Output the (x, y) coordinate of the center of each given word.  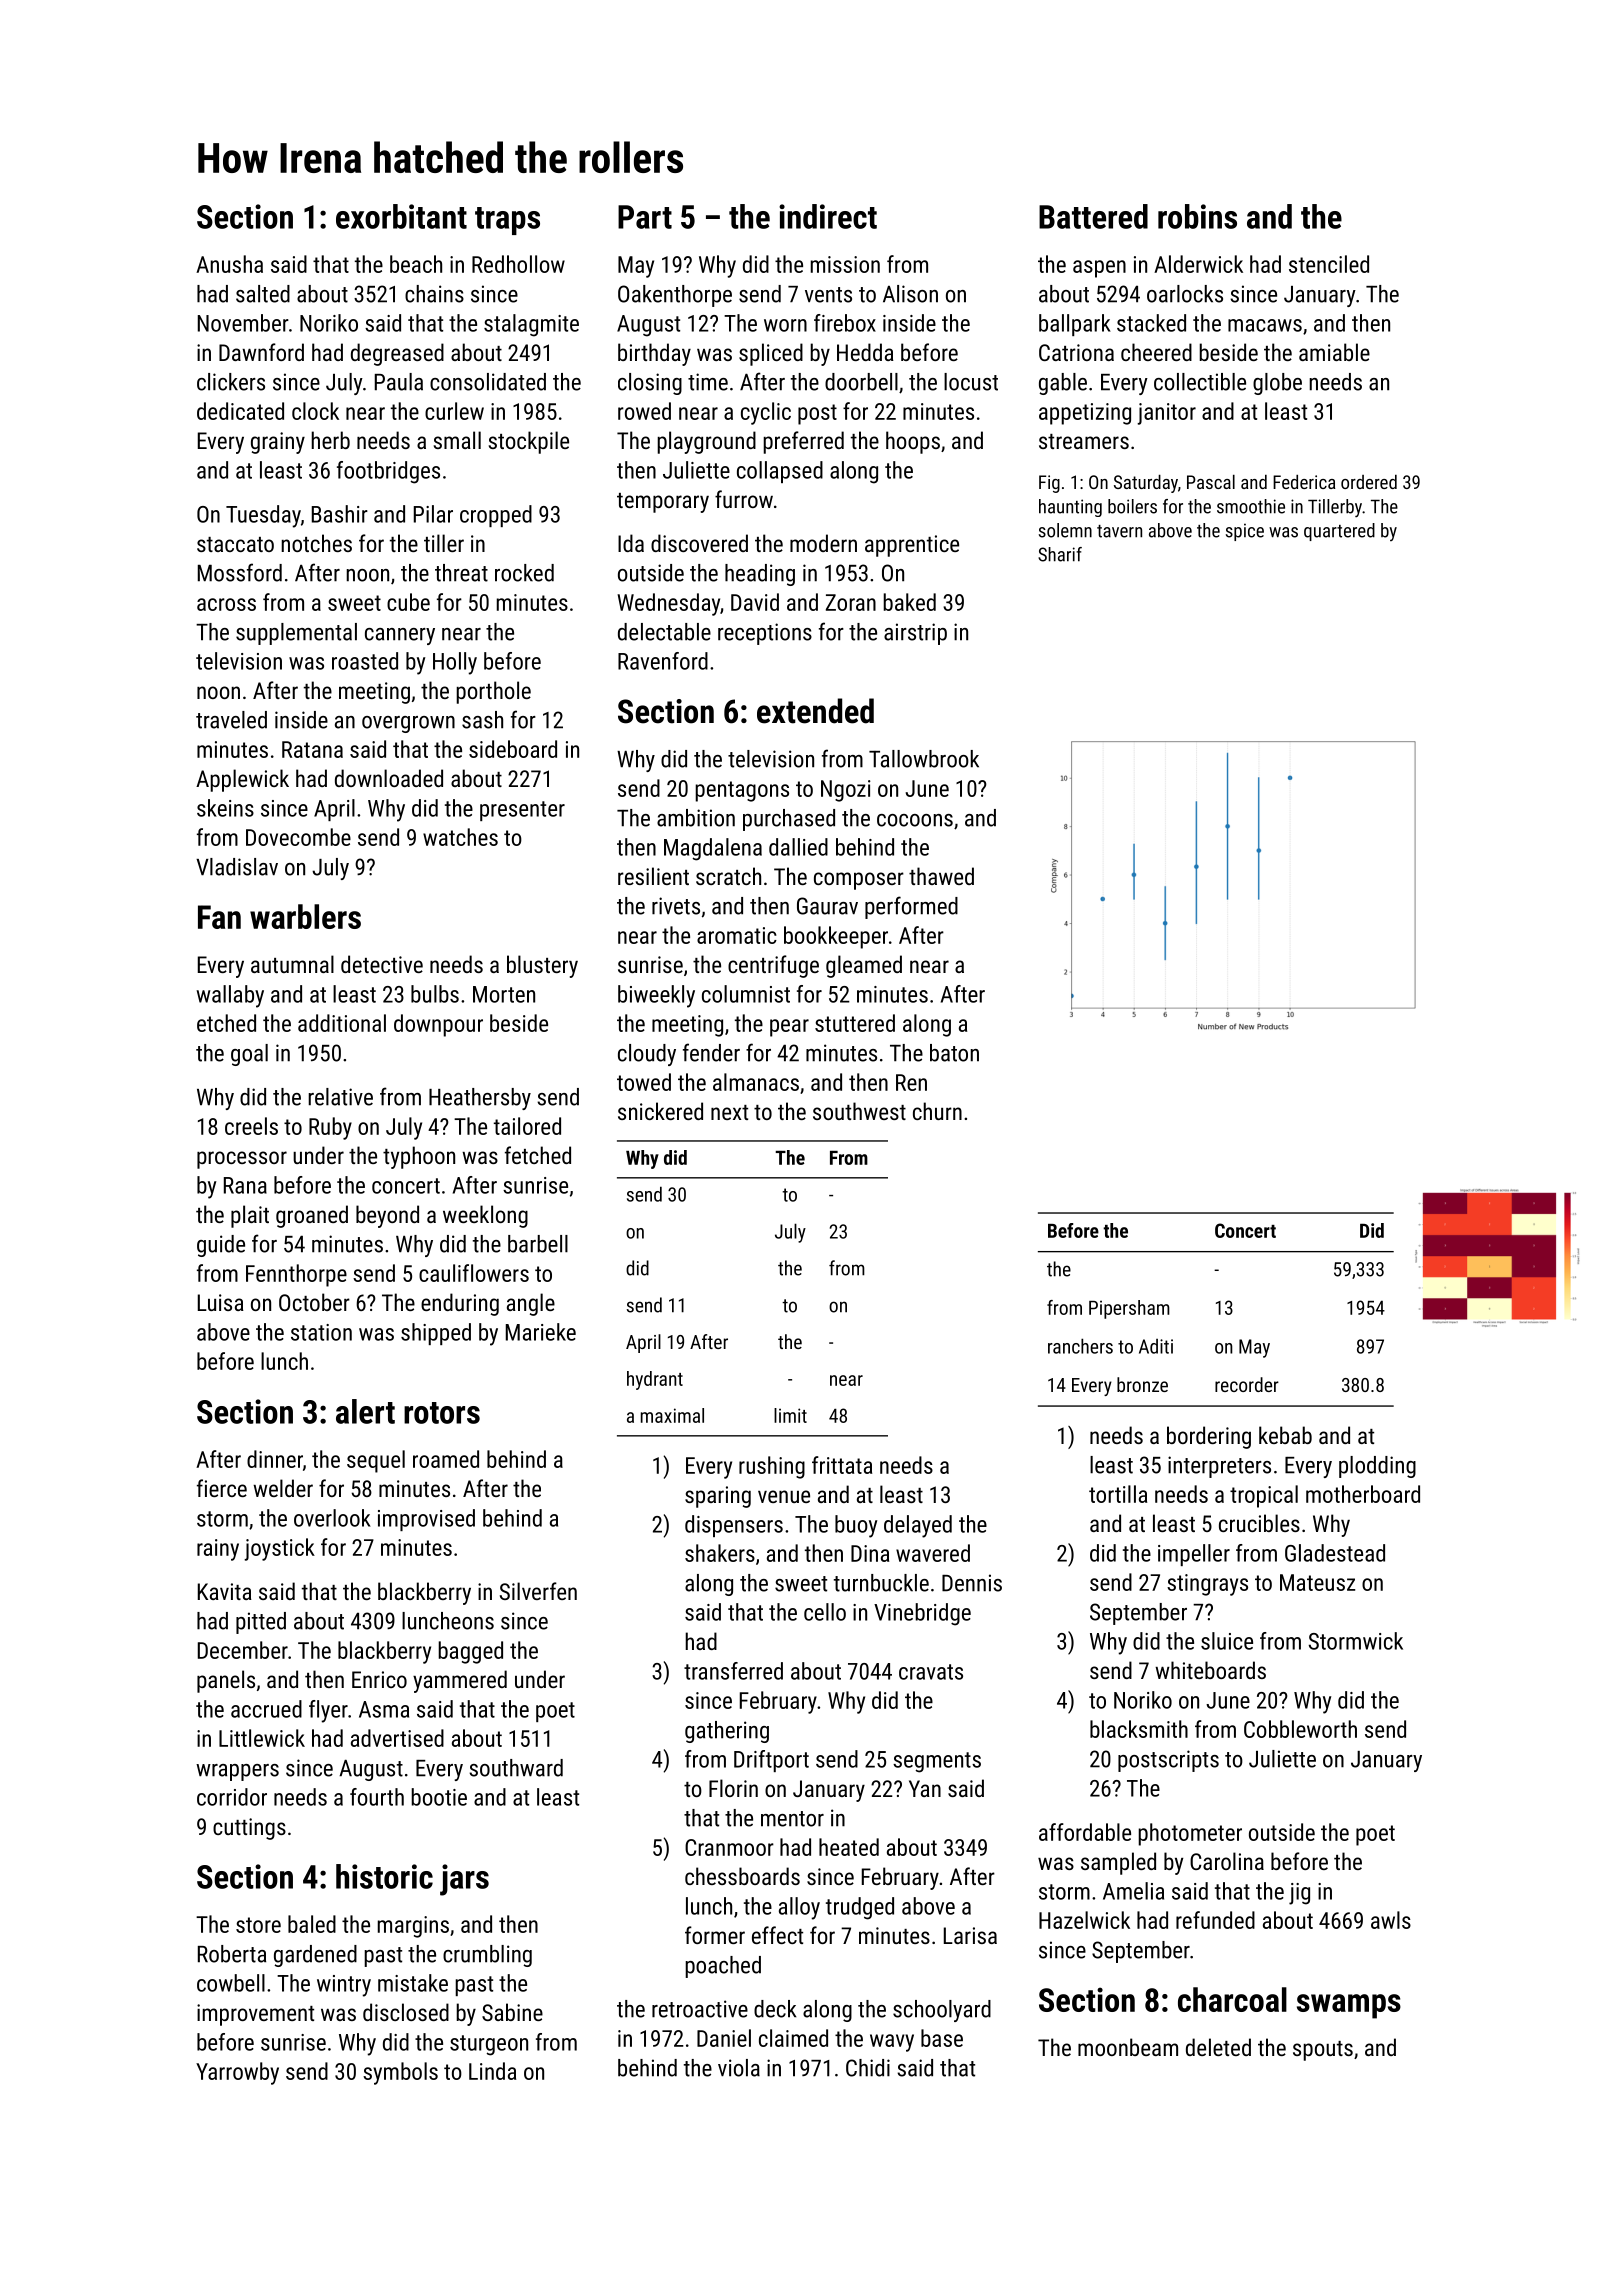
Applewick (242, 780)
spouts (1323, 2051)
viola (739, 2068)
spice (1245, 532)
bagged (470, 1652)
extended (815, 711)
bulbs (435, 994)
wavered (933, 1553)
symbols (400, 2073)
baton (954, 1053)
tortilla (1118, 1494)
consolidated (488, 382)
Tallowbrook (924, 759)
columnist (746, 994)
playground (706, 442)
